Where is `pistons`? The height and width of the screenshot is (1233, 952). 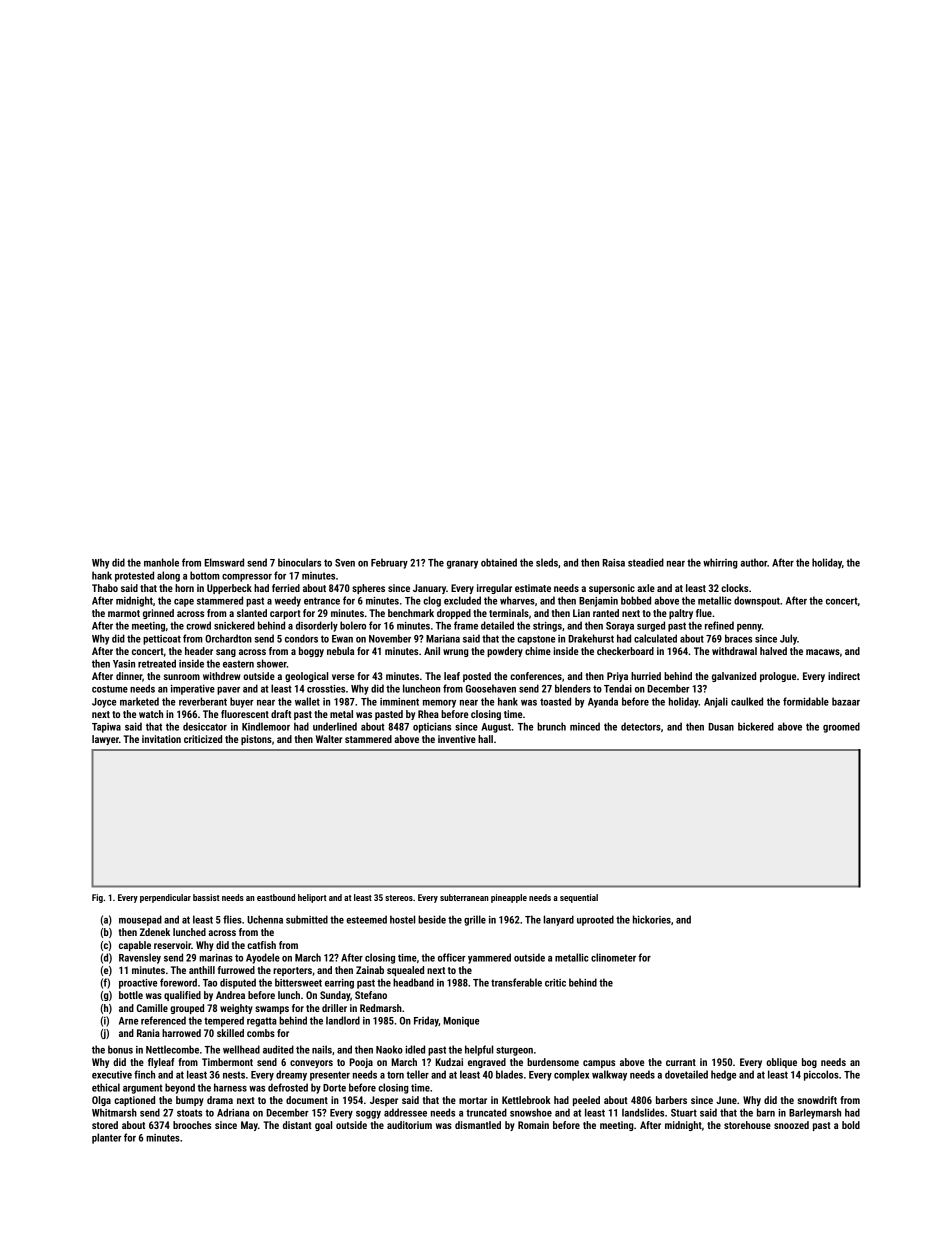 pistons is located at coordinates (256, 740).
